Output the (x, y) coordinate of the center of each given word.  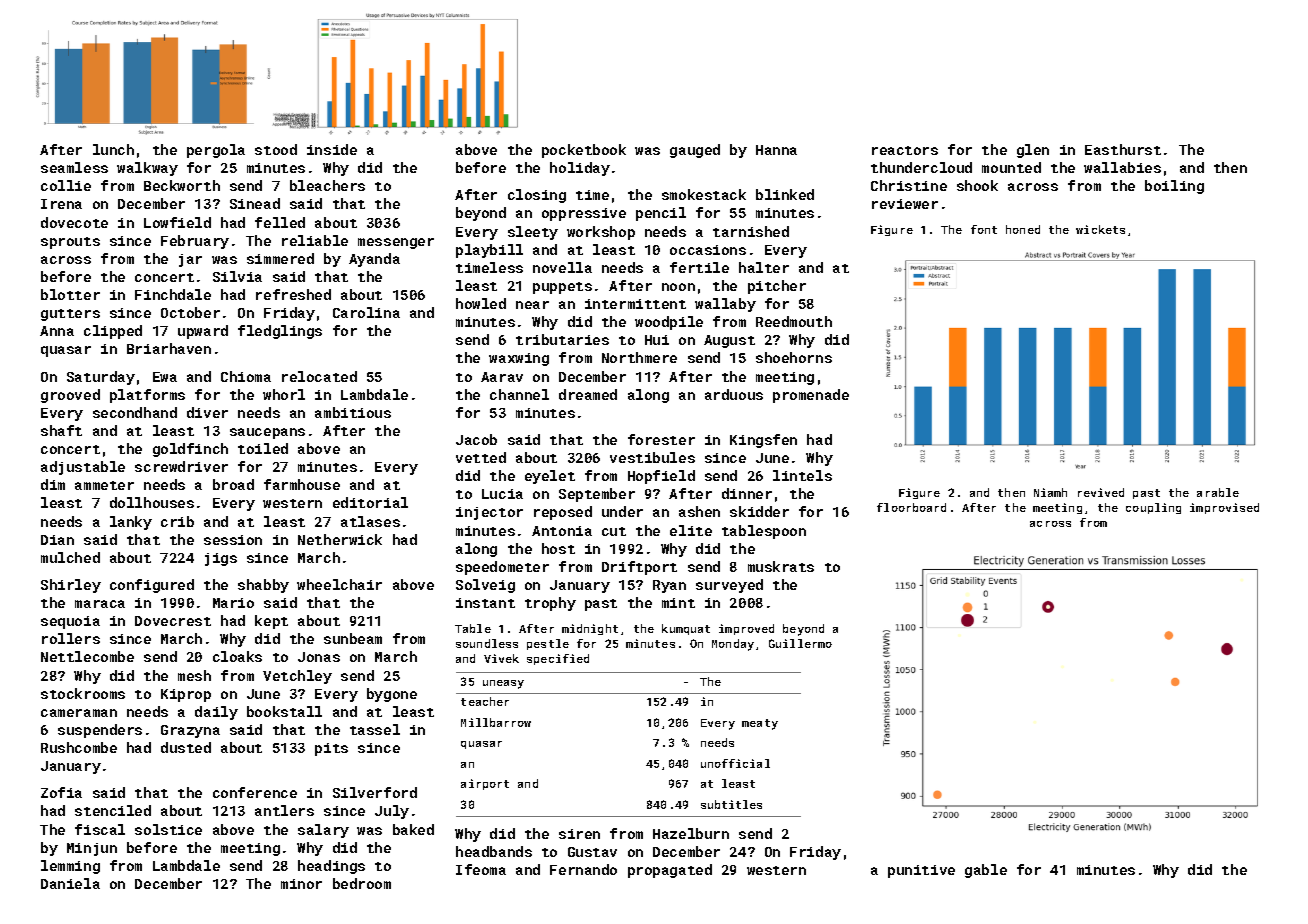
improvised (1224, 508)
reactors (905, 150)
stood (276, 149)
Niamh (1050, 492)
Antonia (562, 531)
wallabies (1122, 167)
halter (764, 267)
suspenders (100, 731)
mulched (70, 557)
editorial (370, 502)
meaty (760, 724)
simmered (280, 258)
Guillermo (800, 643)
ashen (699, 511)
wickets (1100, 229)
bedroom (362, 883)
